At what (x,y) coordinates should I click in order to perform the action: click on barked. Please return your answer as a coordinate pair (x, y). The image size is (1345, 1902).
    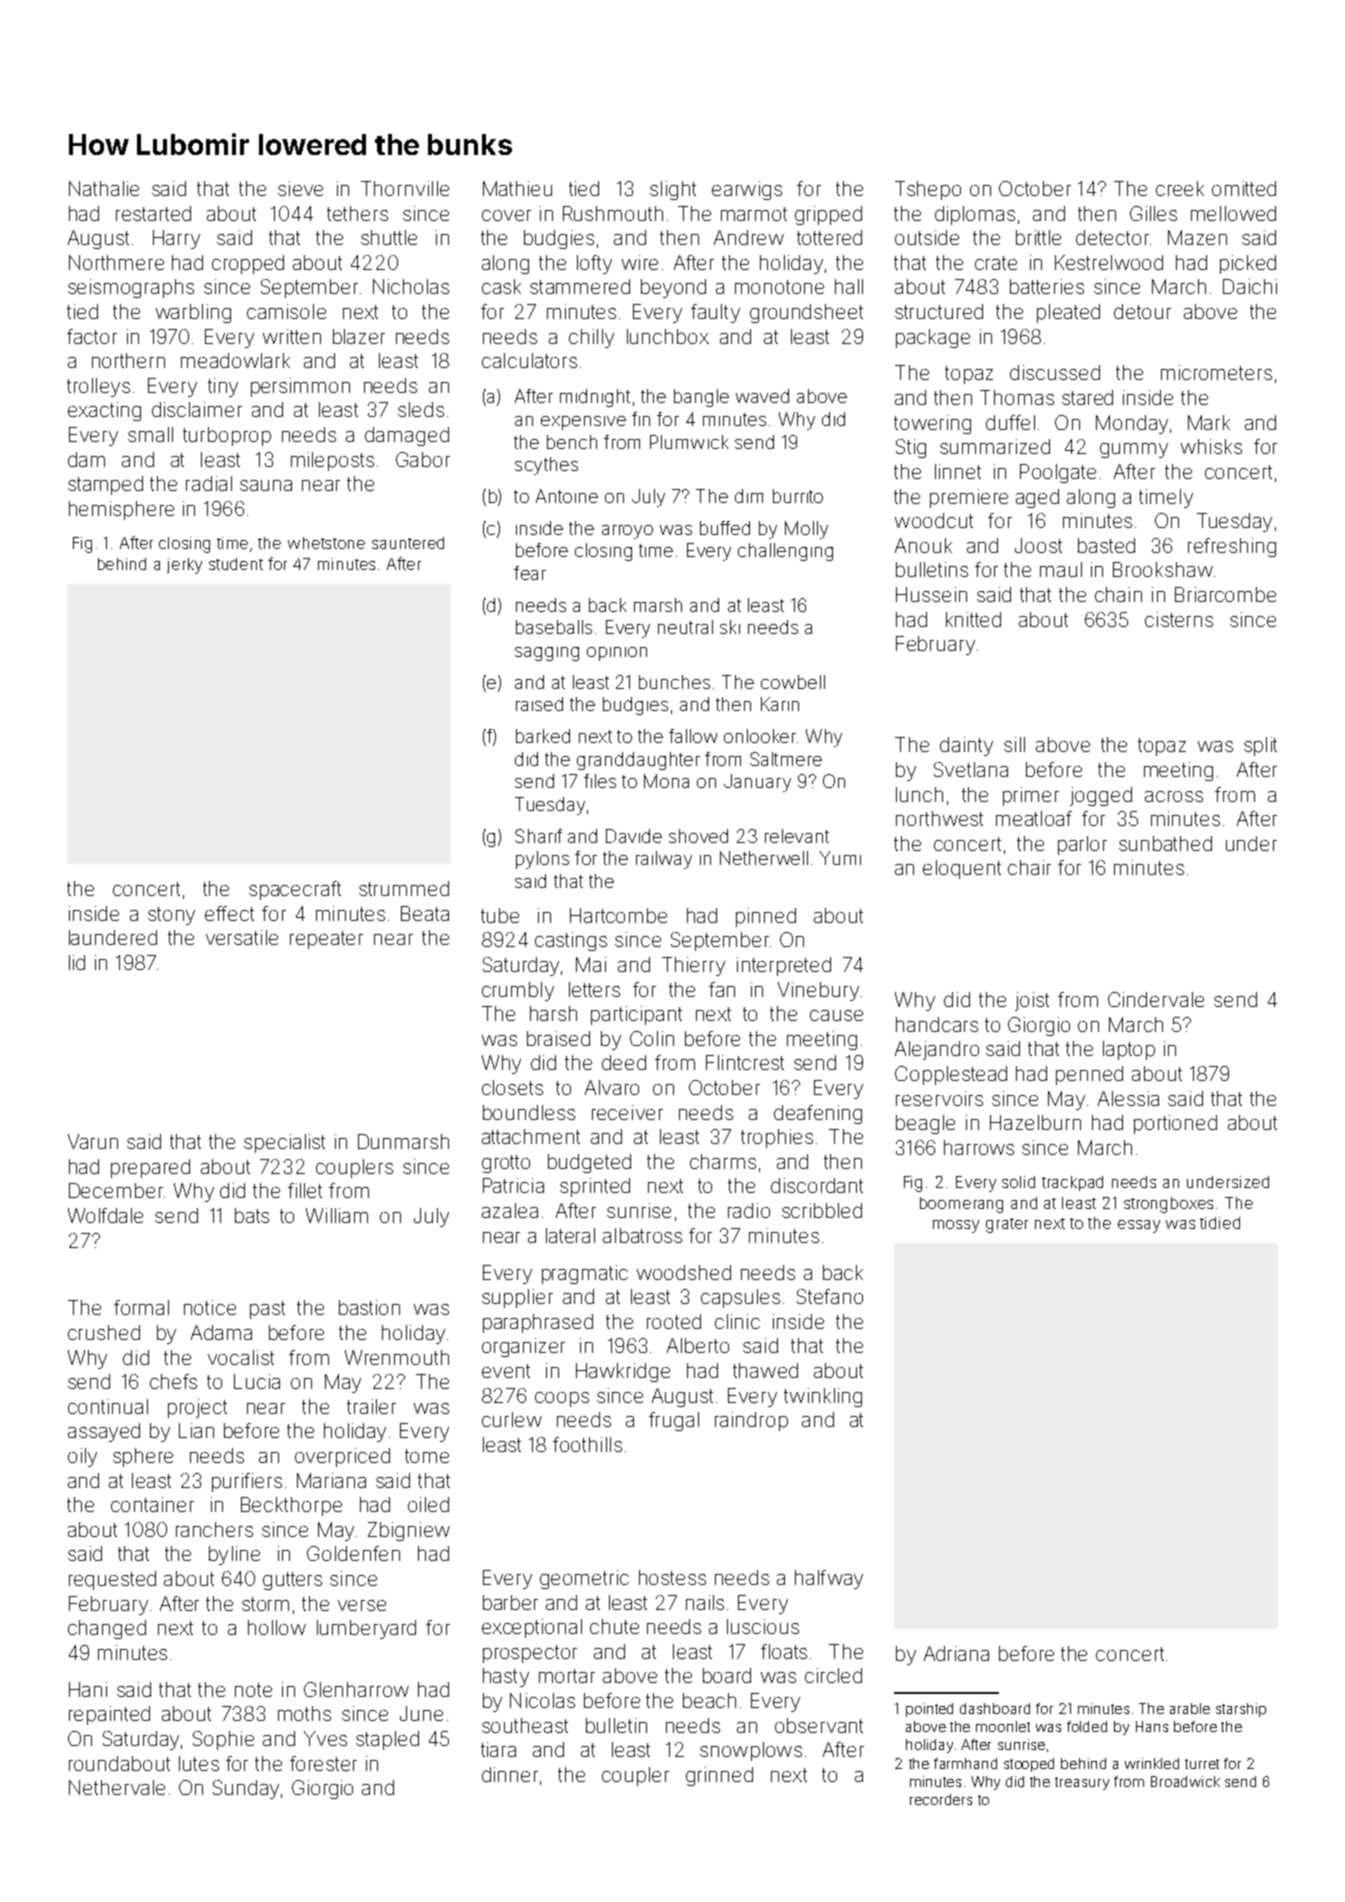
    Looking at the image, I should click on (543, 736).
